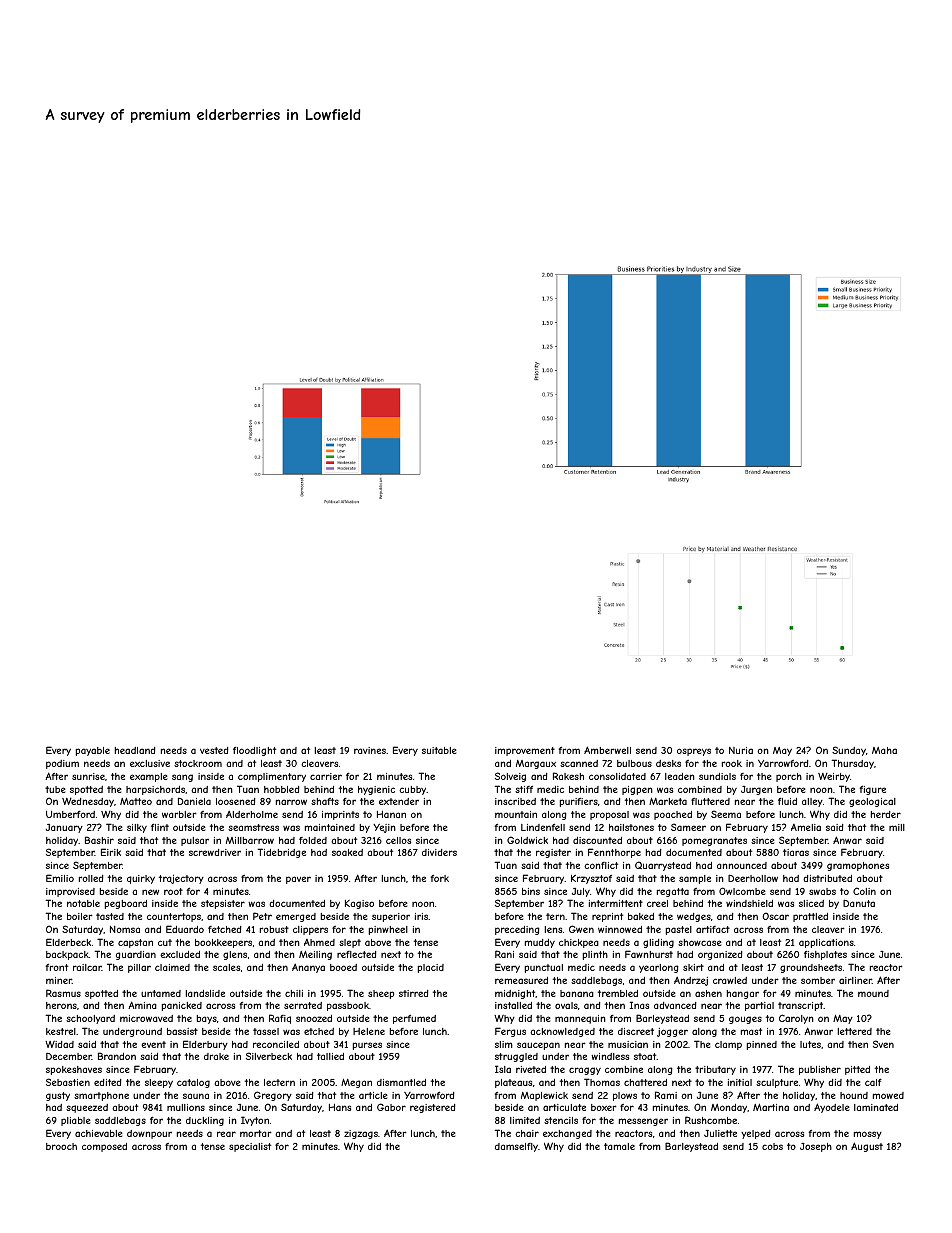 The width and height of the screenshot is (952, 1233). Describe the element at coordinates (80, 916) in the screenshot. I see `boiler` at that location.
